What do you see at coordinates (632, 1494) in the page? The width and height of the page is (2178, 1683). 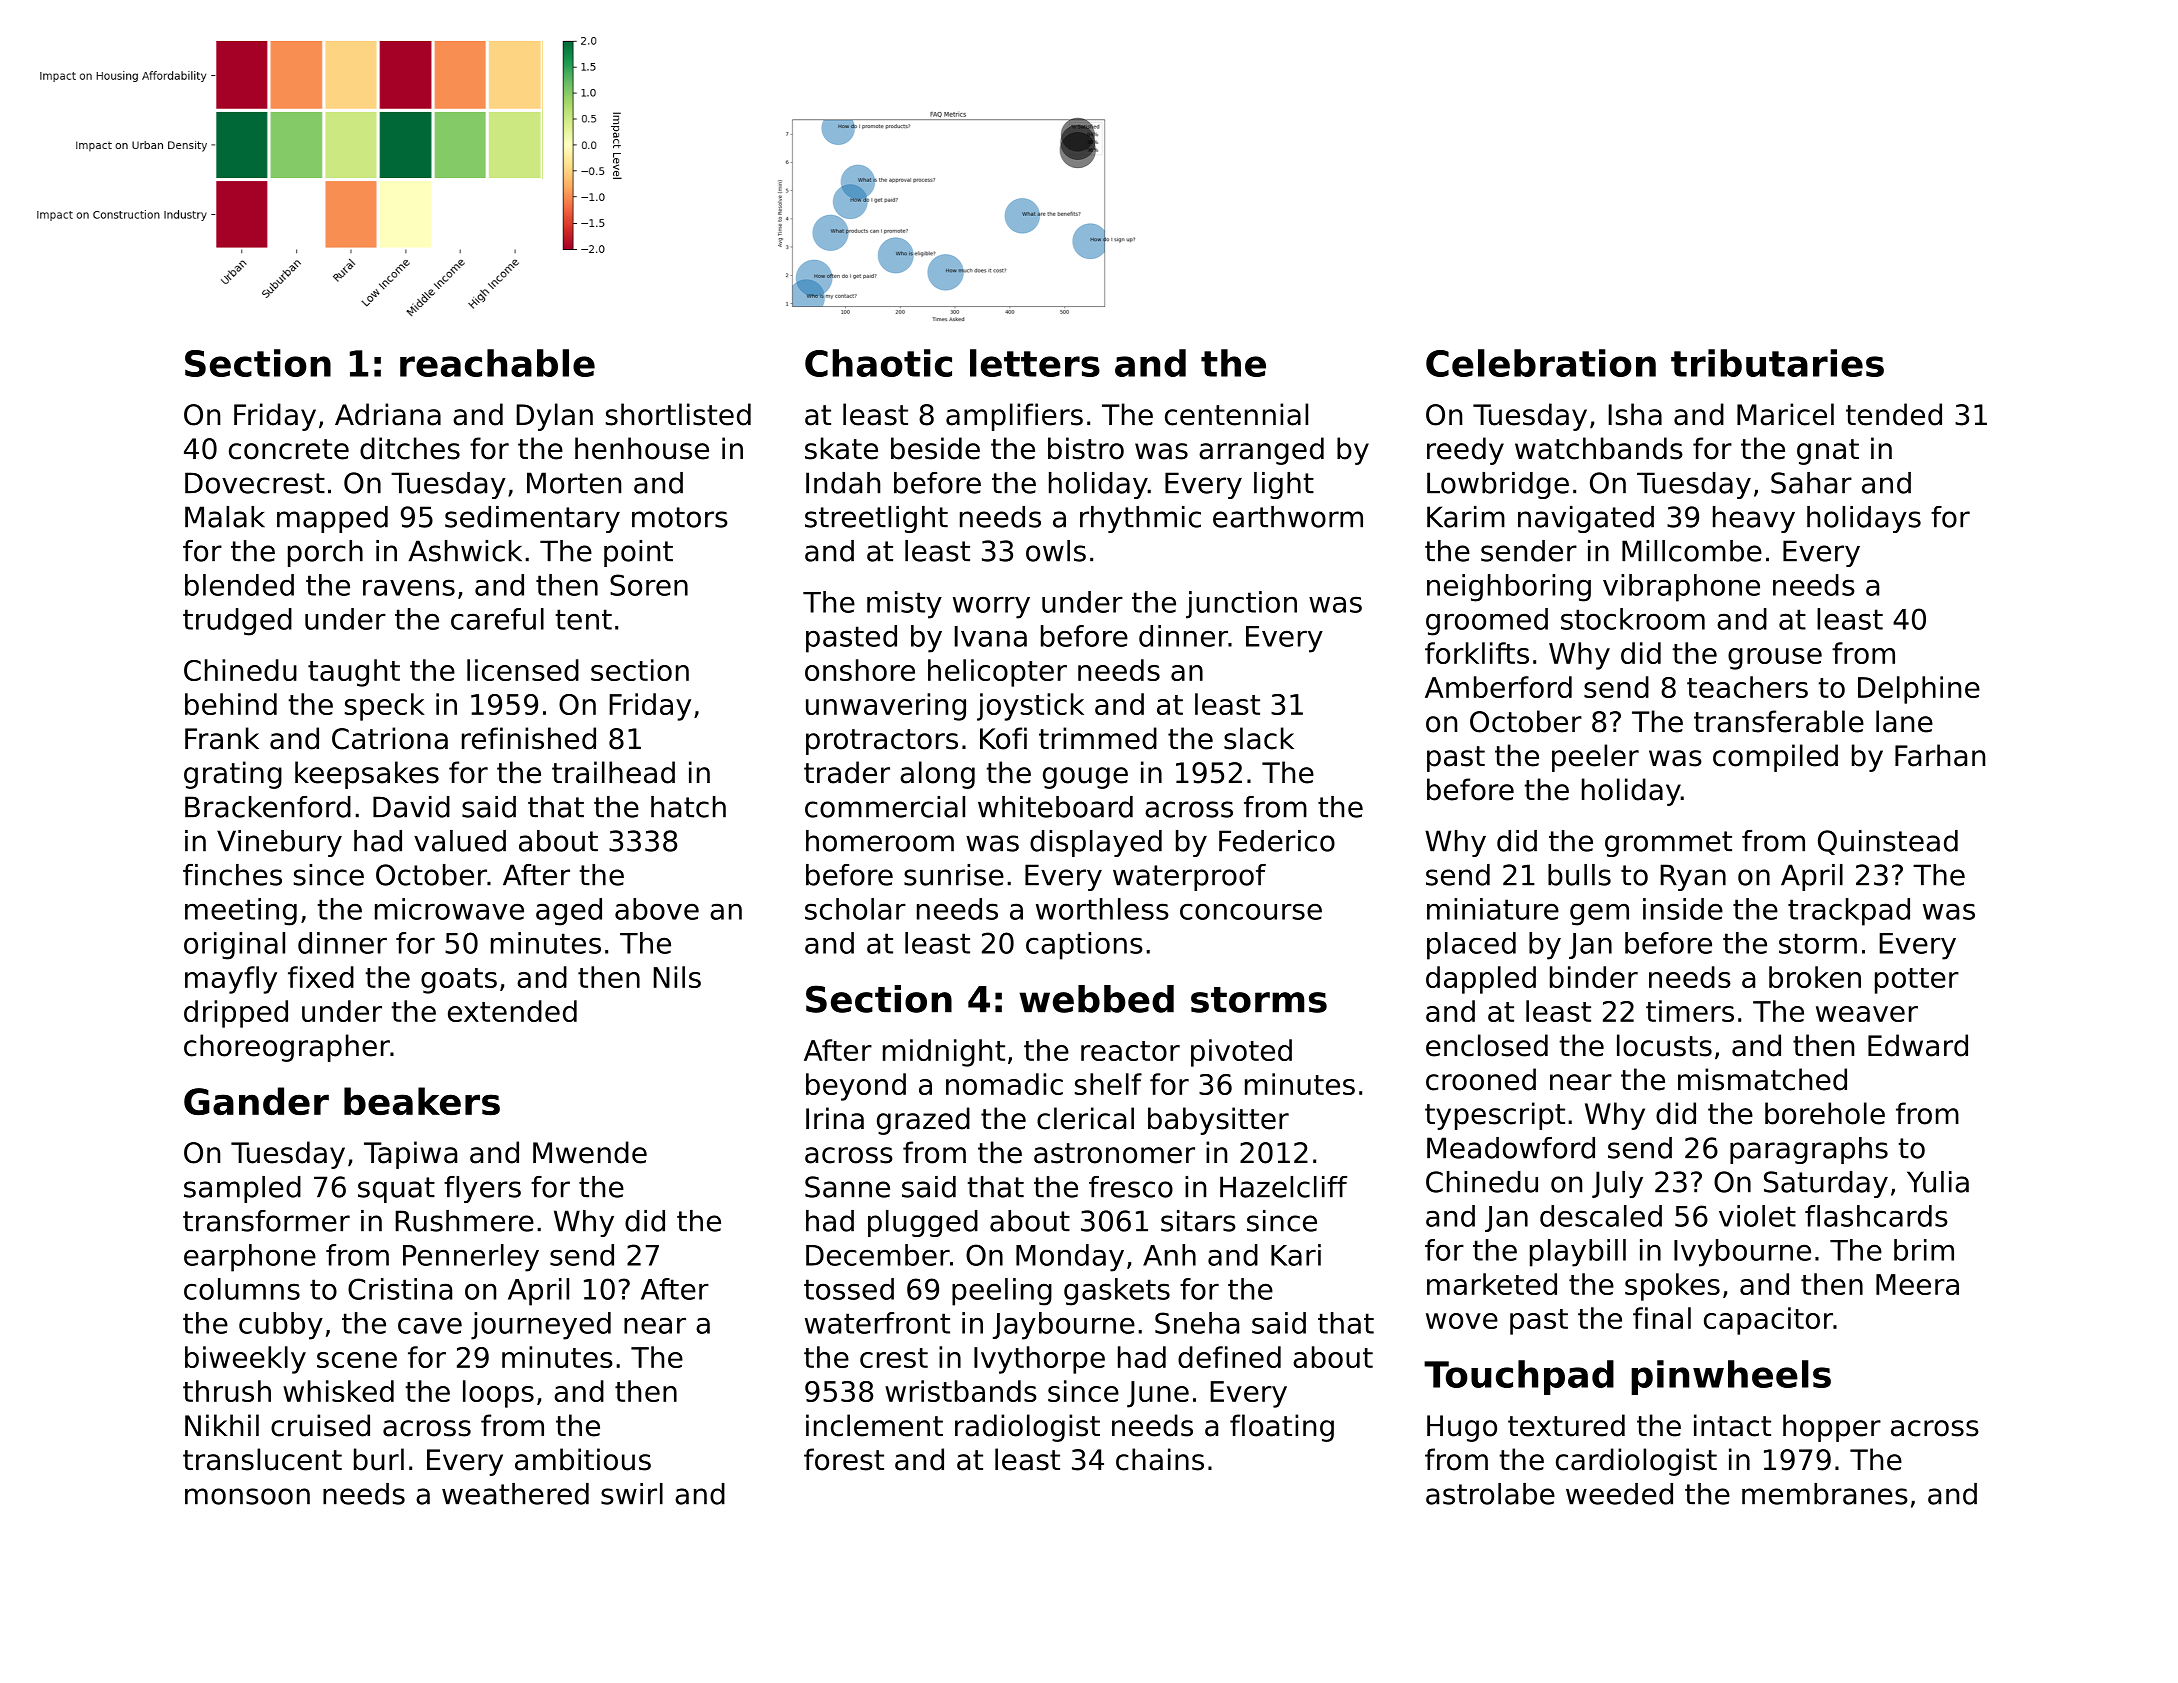 I see `swirl` at bounding box center [632, 1494].
